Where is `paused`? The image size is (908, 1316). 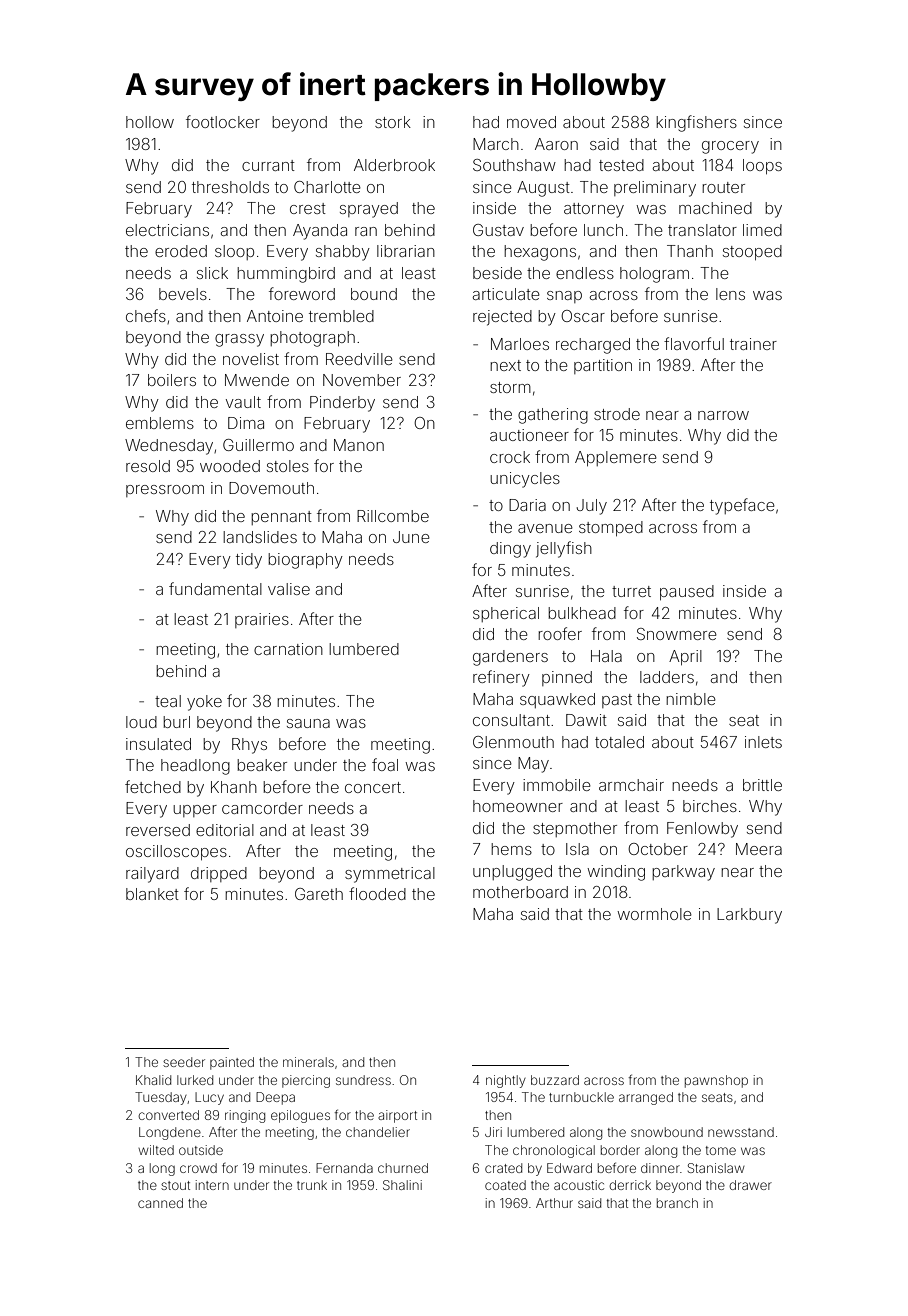
paused is located at coordinates (687, 592).
